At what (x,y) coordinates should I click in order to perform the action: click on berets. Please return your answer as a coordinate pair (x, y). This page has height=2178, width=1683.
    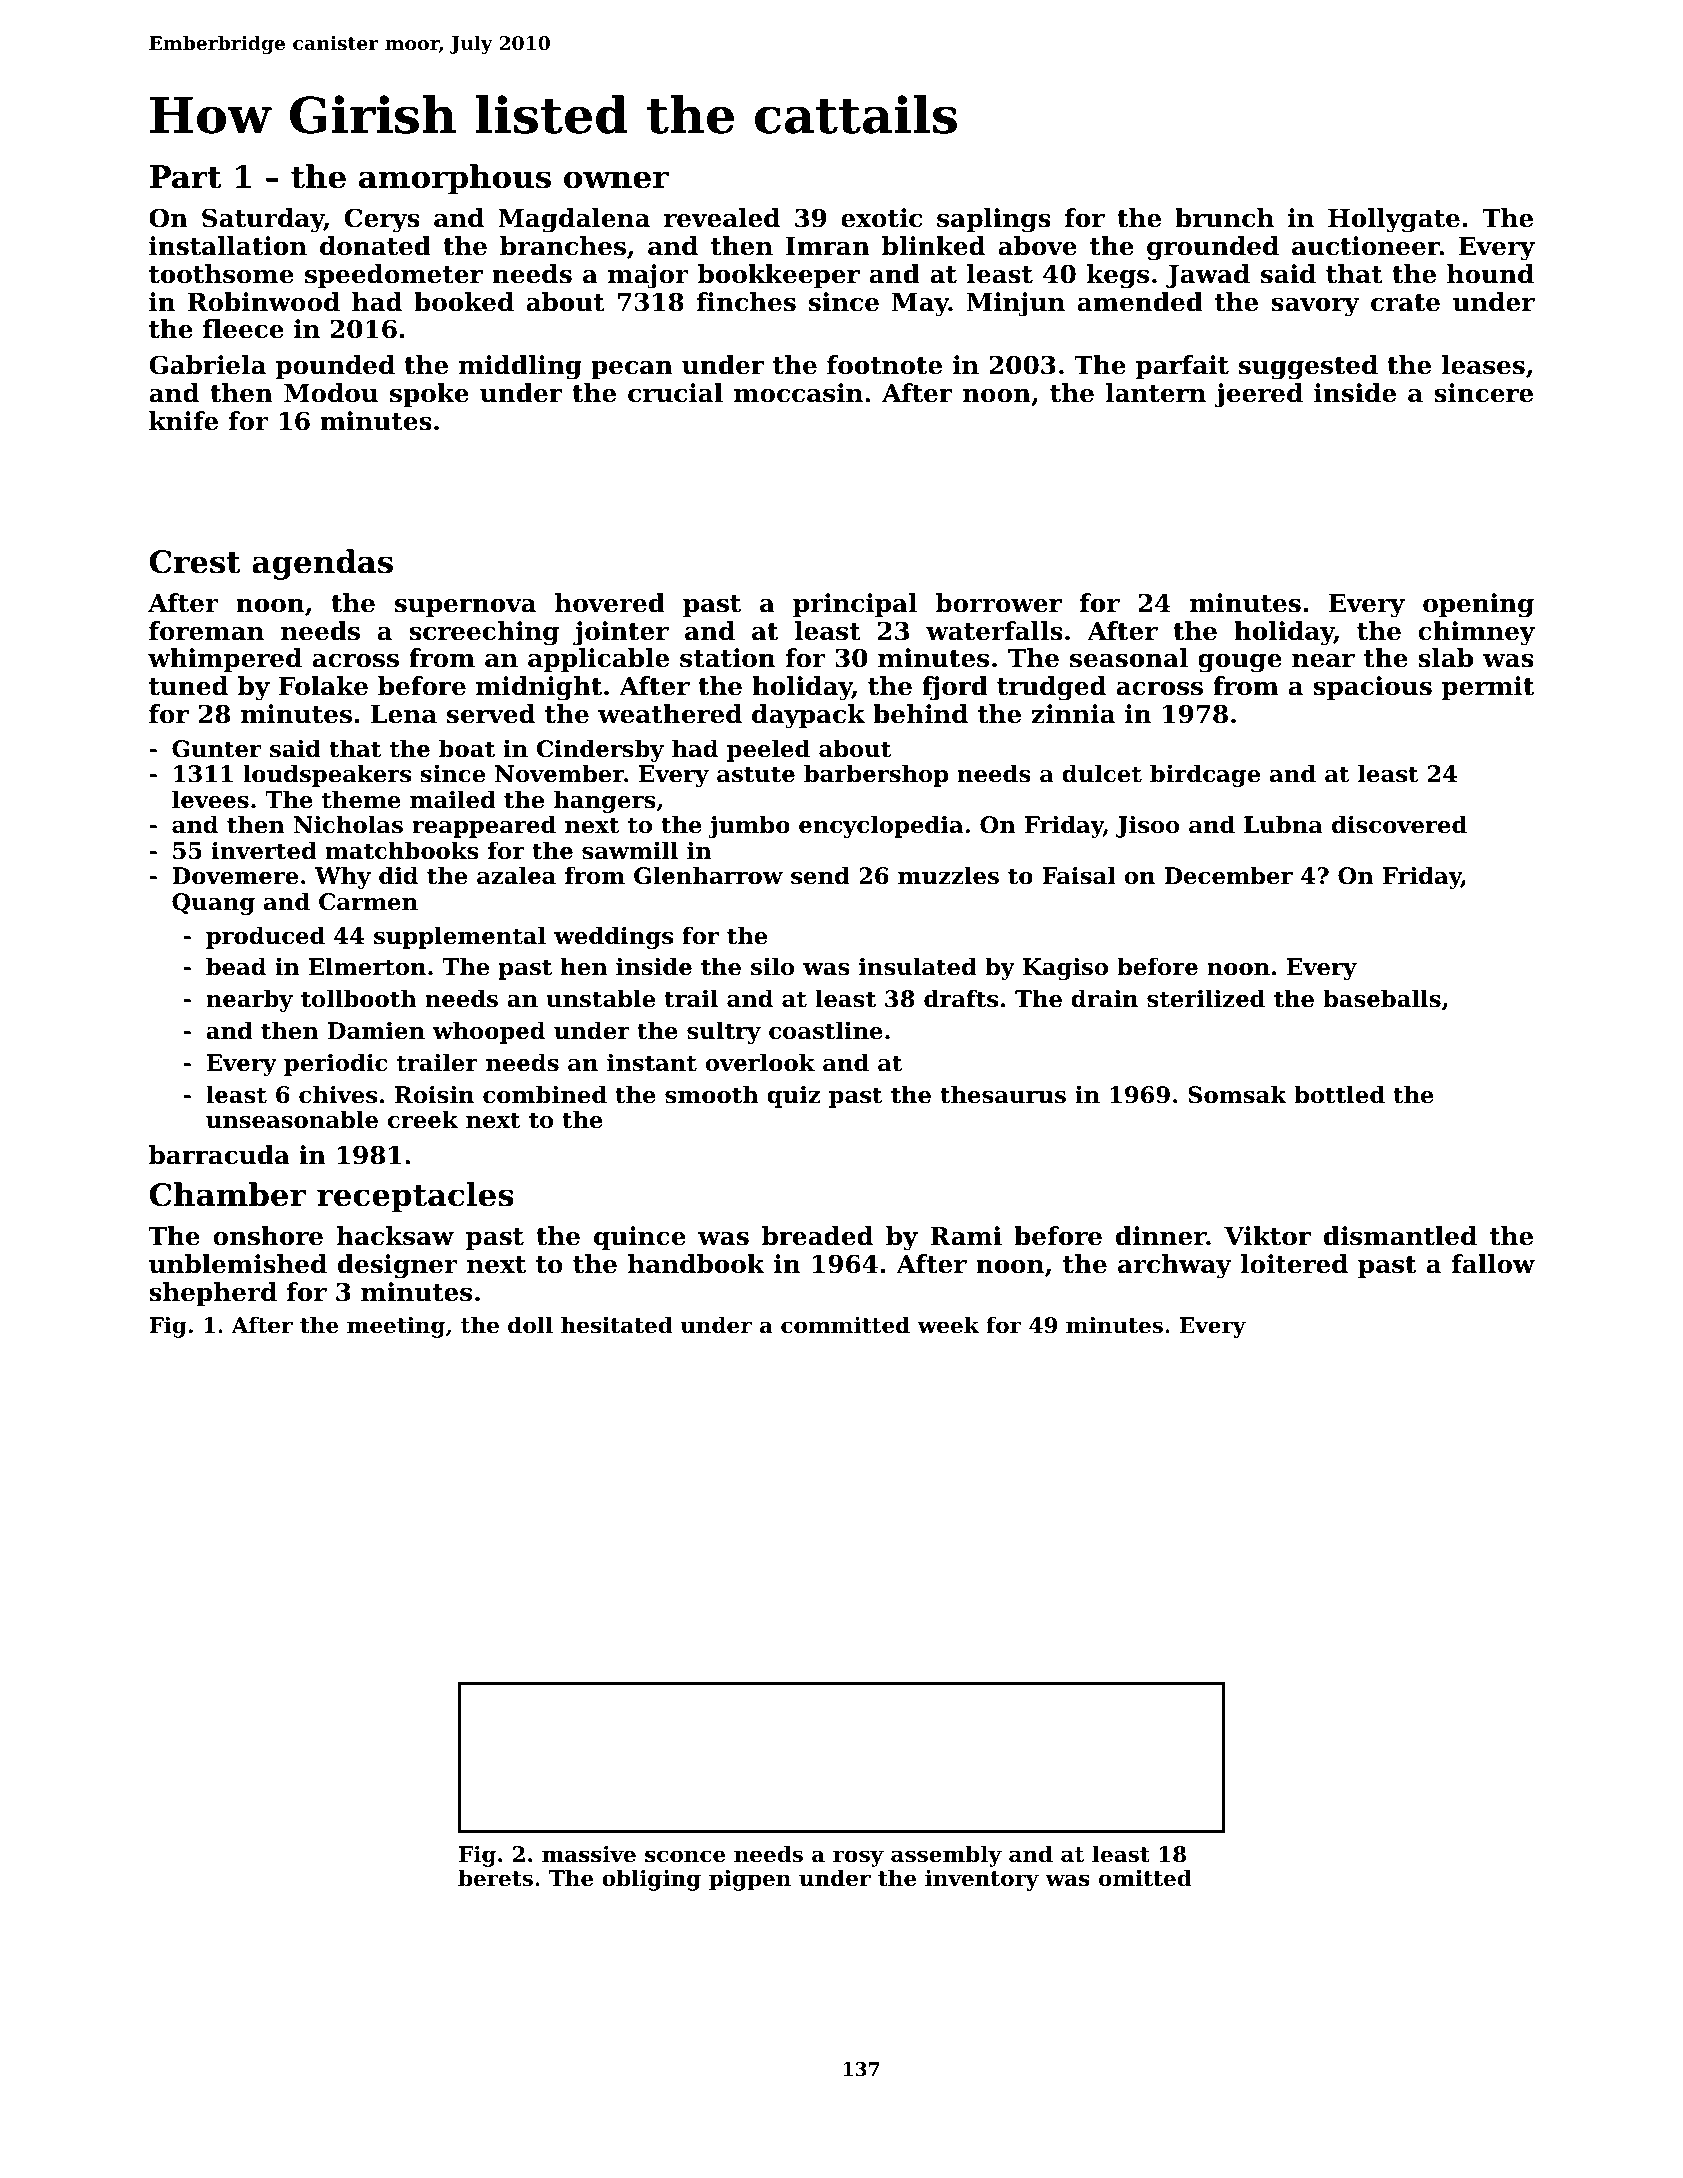
    Looking at the image, I should click on (495, 1878).
